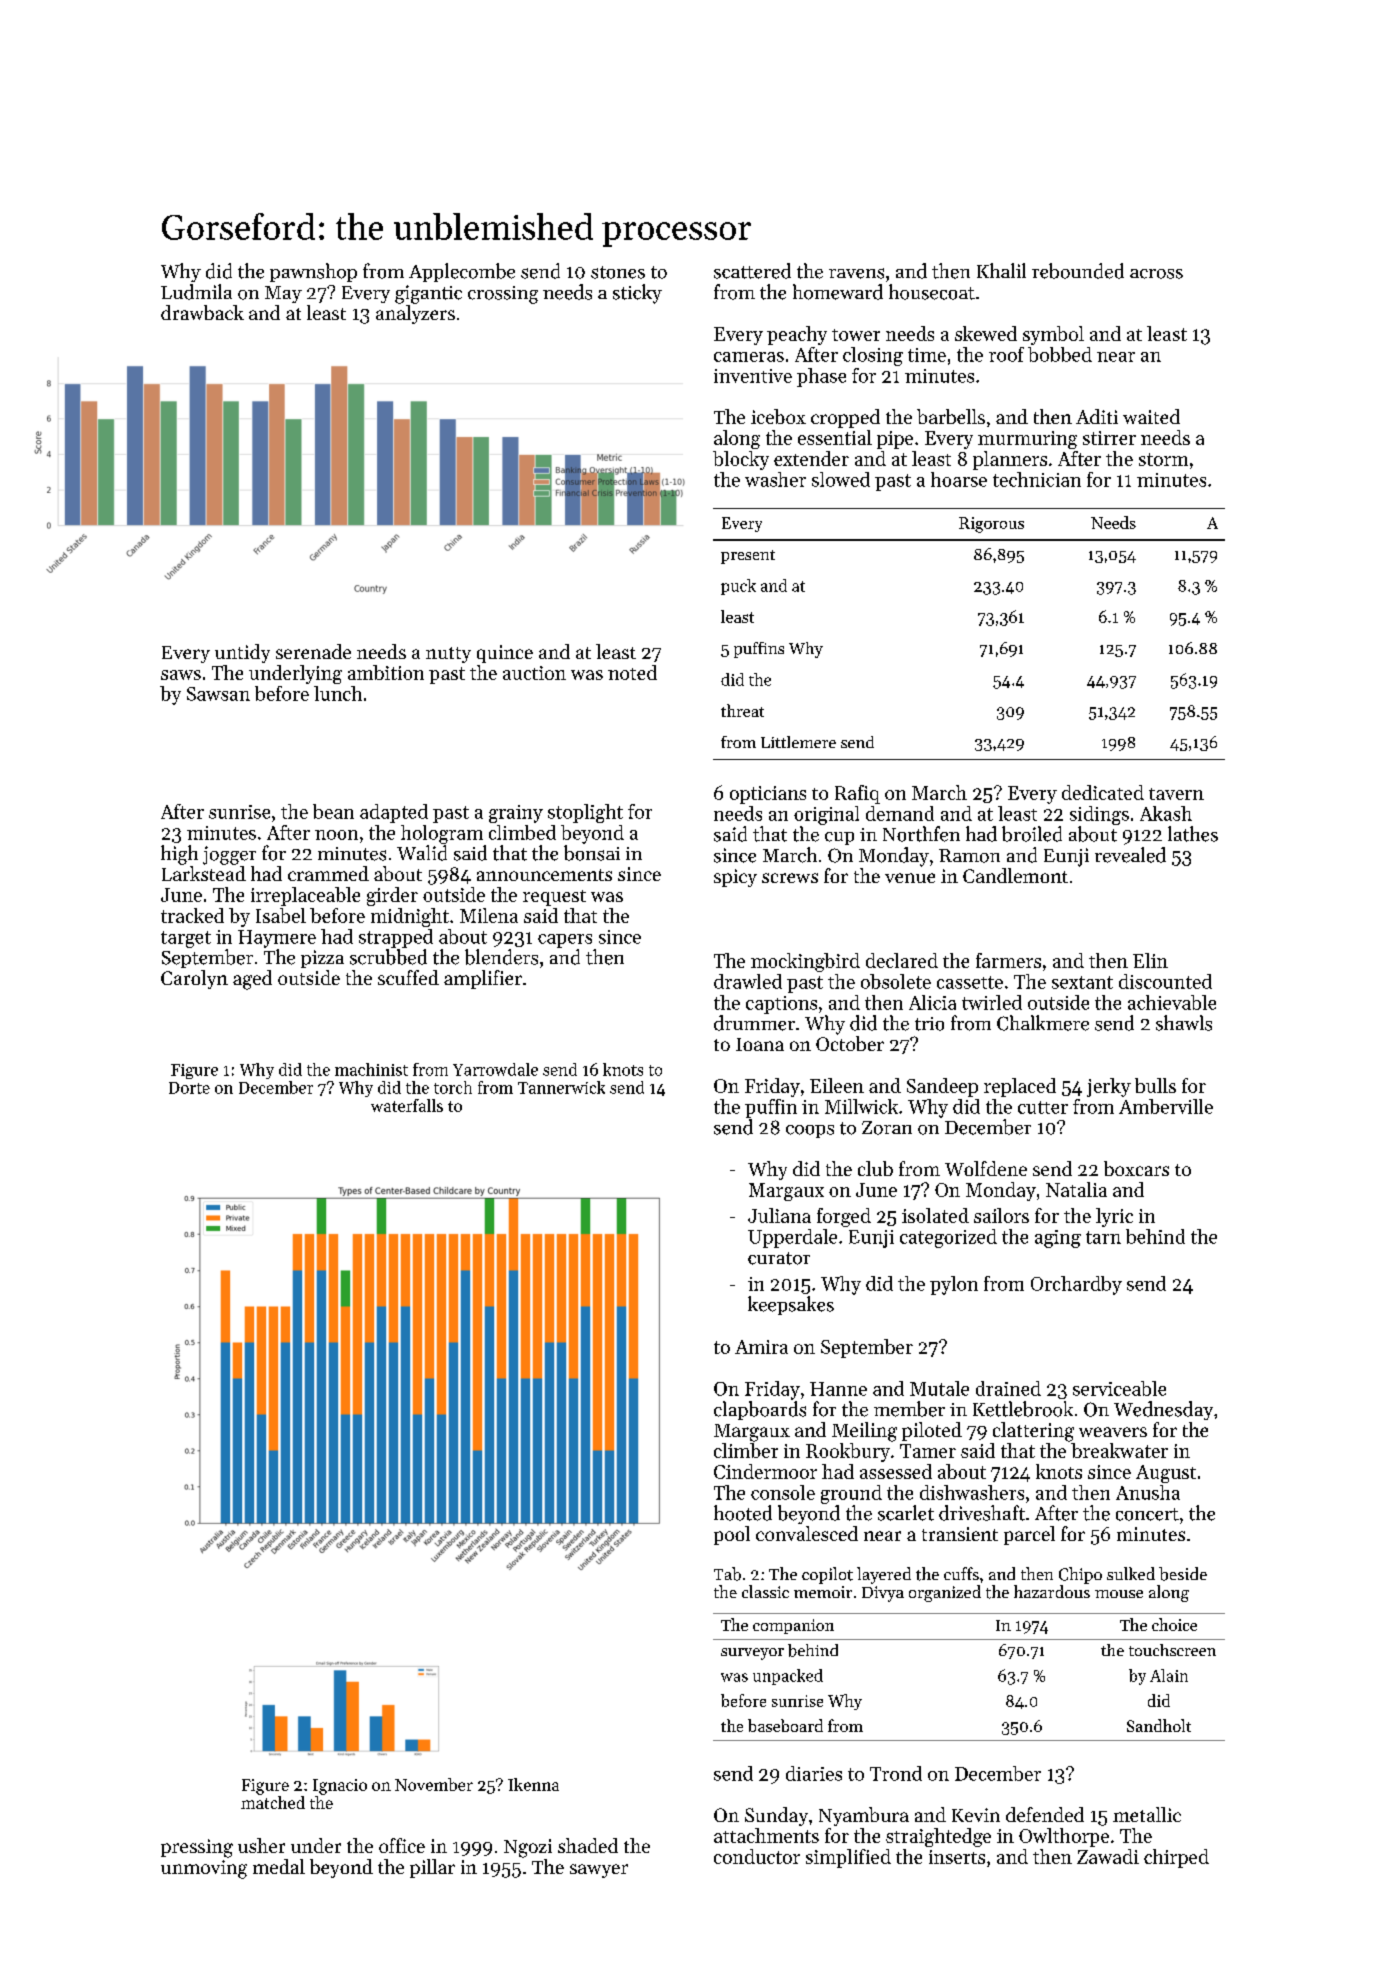  Describe the element at coordinates (407, 1105) in the page. I see `waterfalls` at that location.
